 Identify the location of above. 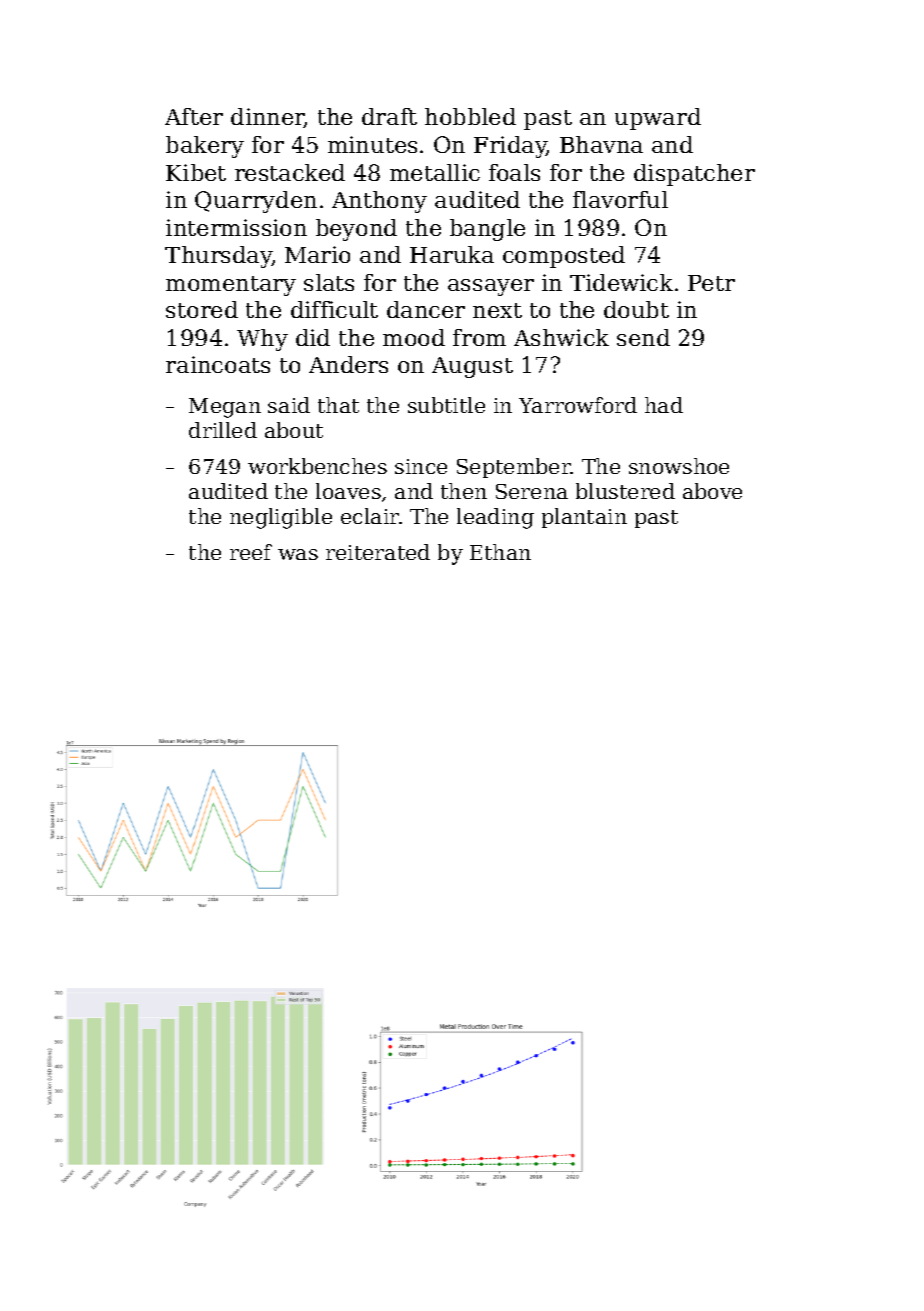
(712, 491).
